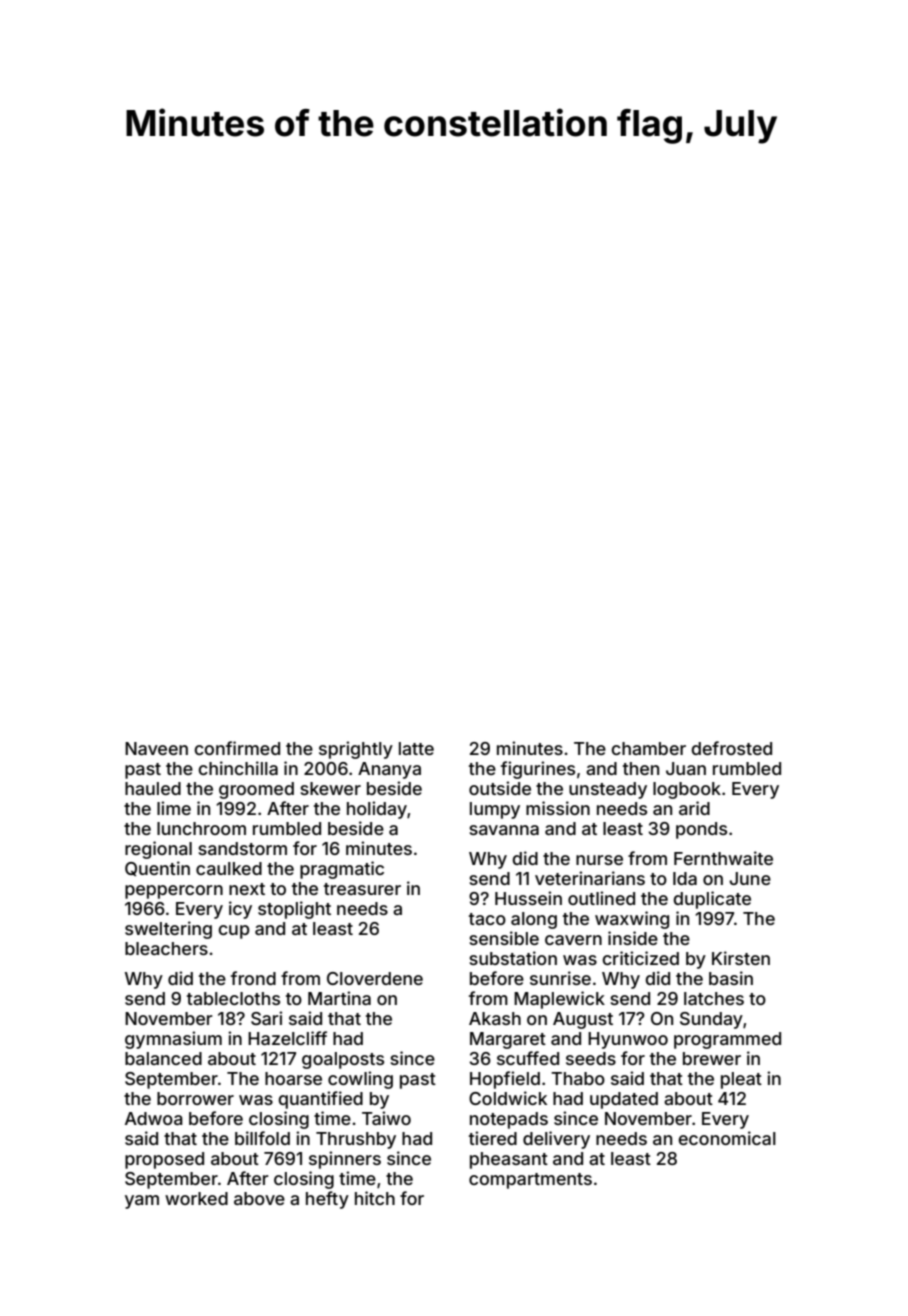 This page has height=1316, width=908. What do you see at coordinates (375, 978) in the page?
I see `Cloverdene` at bounding box center [375, 978].
